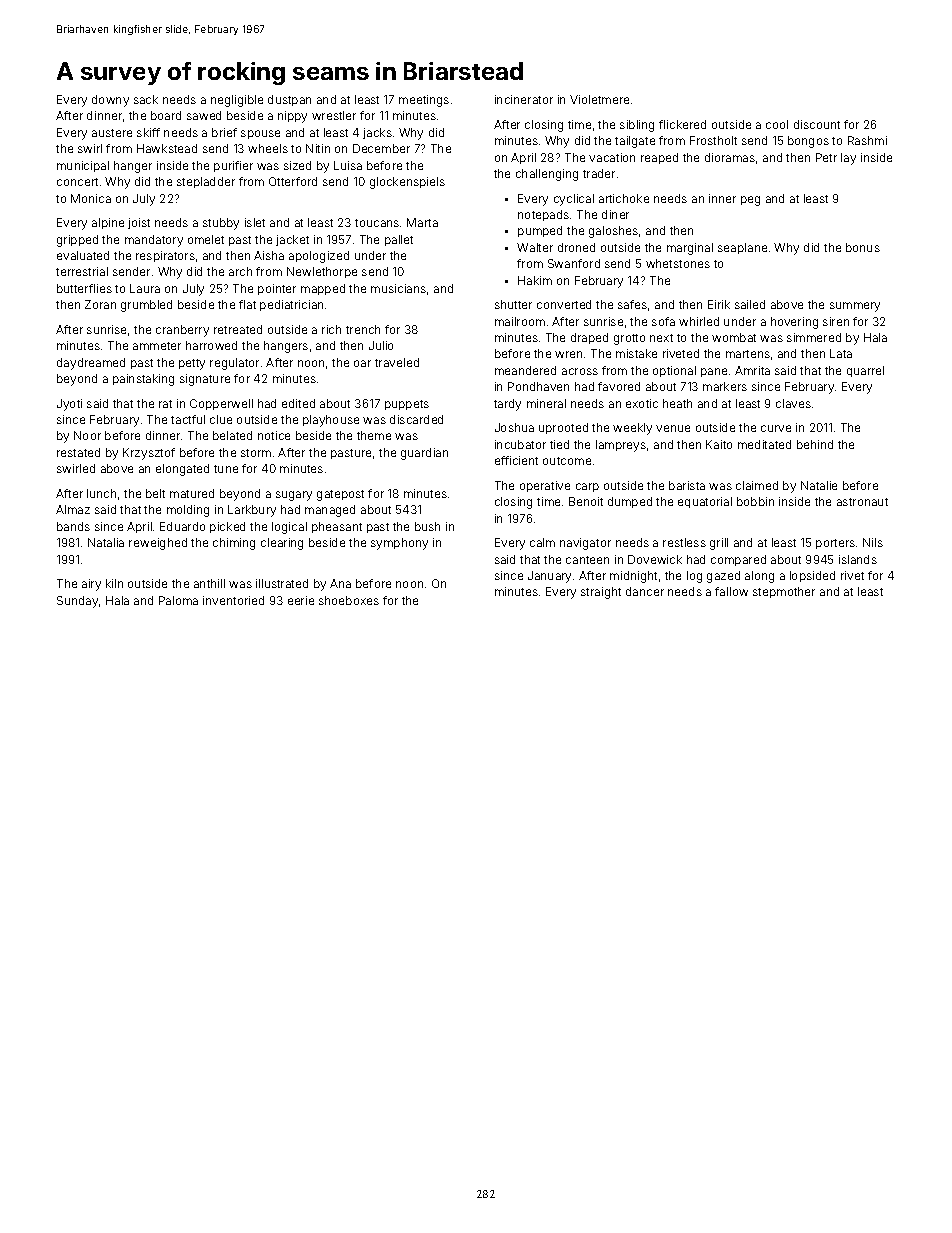 The width and height of the page is (952, 1233). What do you see at coordinates (750, 201) in the page?
I see `peg` at bounding box center [750, 201].
